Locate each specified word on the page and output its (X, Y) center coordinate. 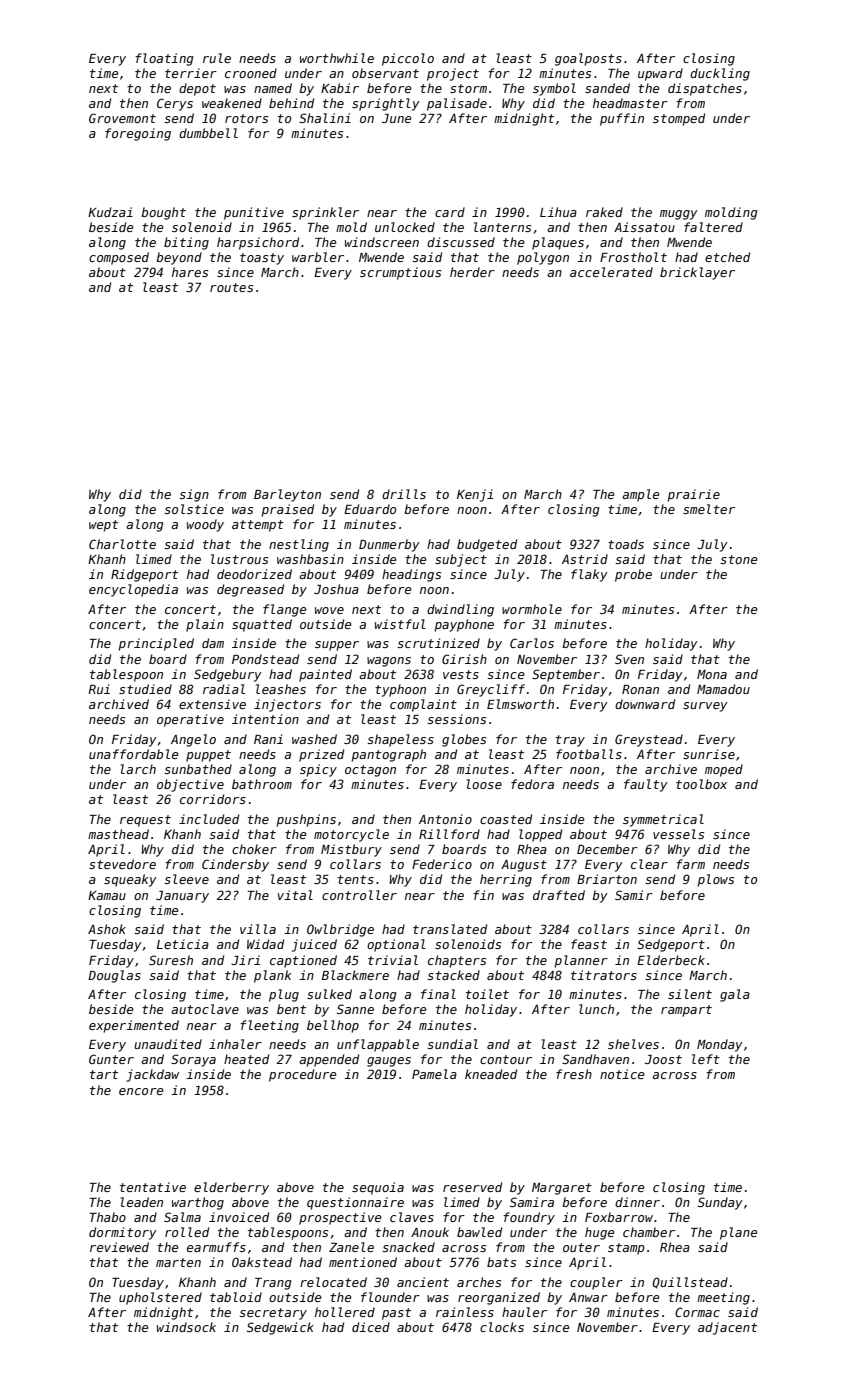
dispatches (705, 89)
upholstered (160, 1298)
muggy (679, 215)
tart (104, 1074)
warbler (318, 257)
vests (461, 674)
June (397, 118)
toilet (487, 994)
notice (622, 1074)
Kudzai (110, 212)
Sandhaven (595, 1059)
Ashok (107, 929)
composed (119, 258)
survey (705, 707)
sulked (329, 994)
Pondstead (265, 659)
